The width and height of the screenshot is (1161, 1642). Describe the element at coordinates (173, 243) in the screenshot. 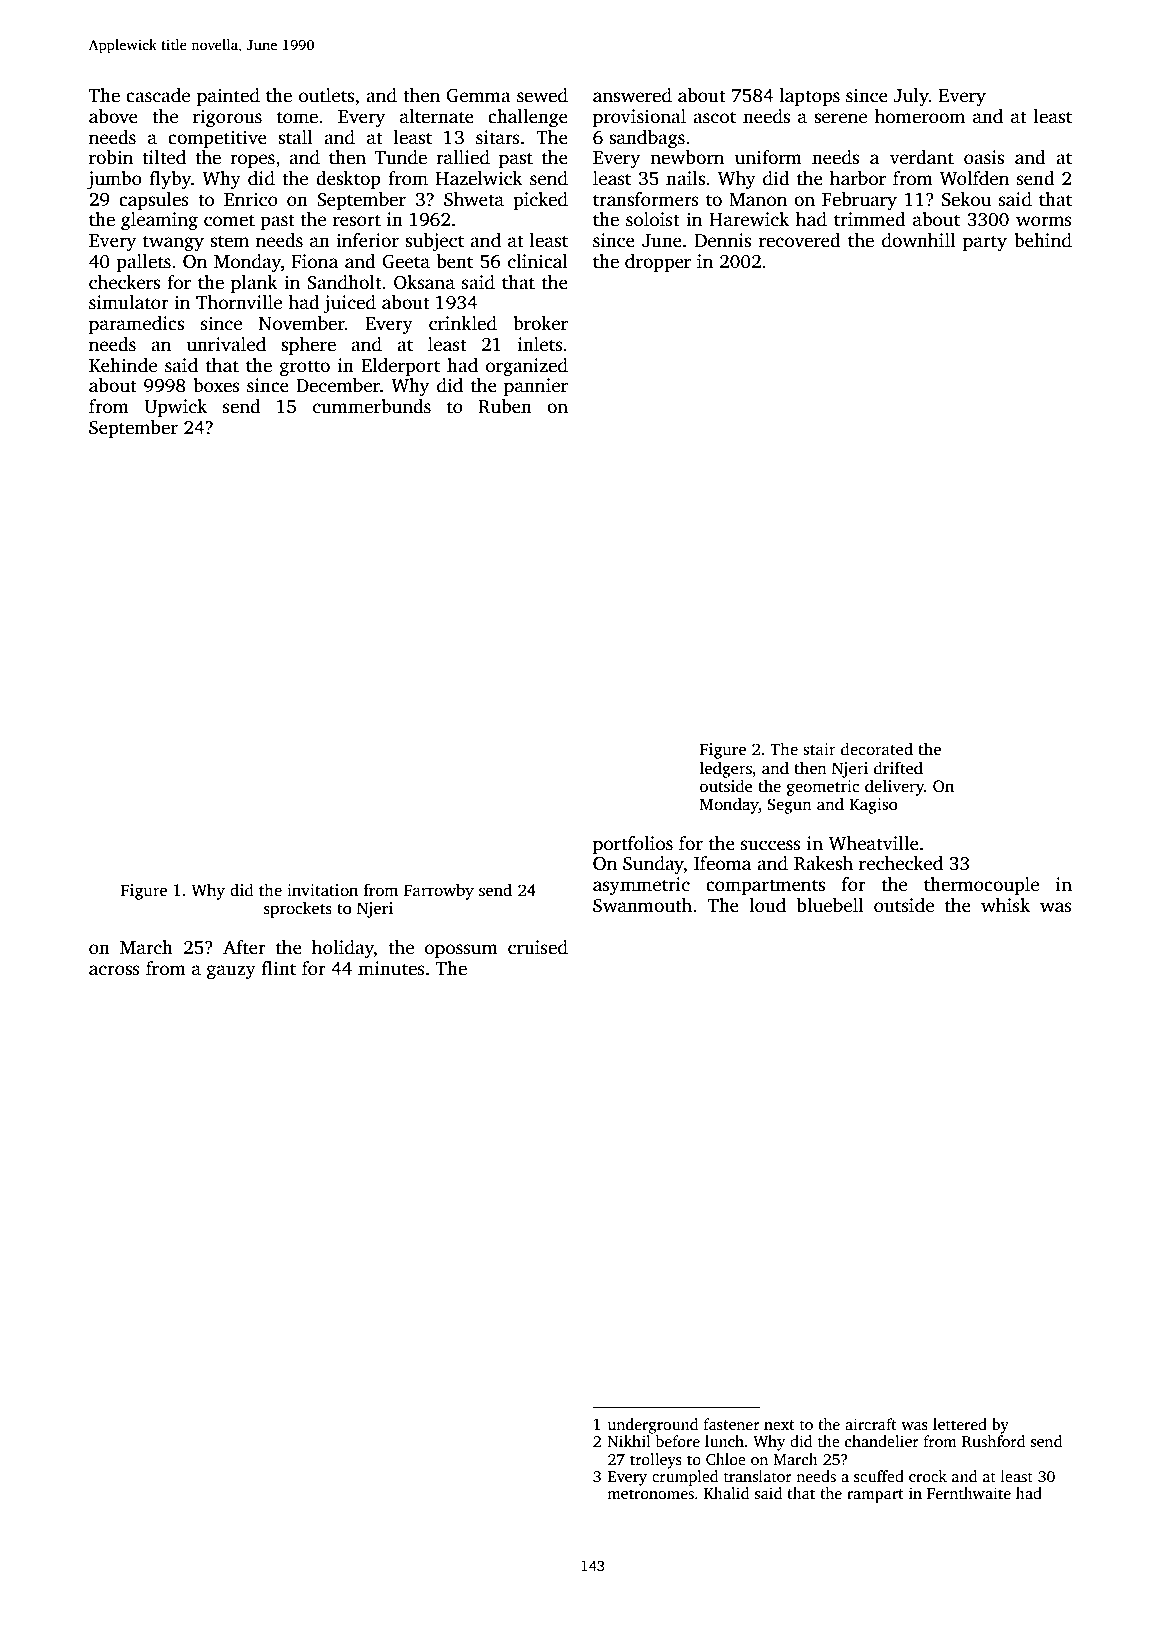

I see `twangy` at that location.
